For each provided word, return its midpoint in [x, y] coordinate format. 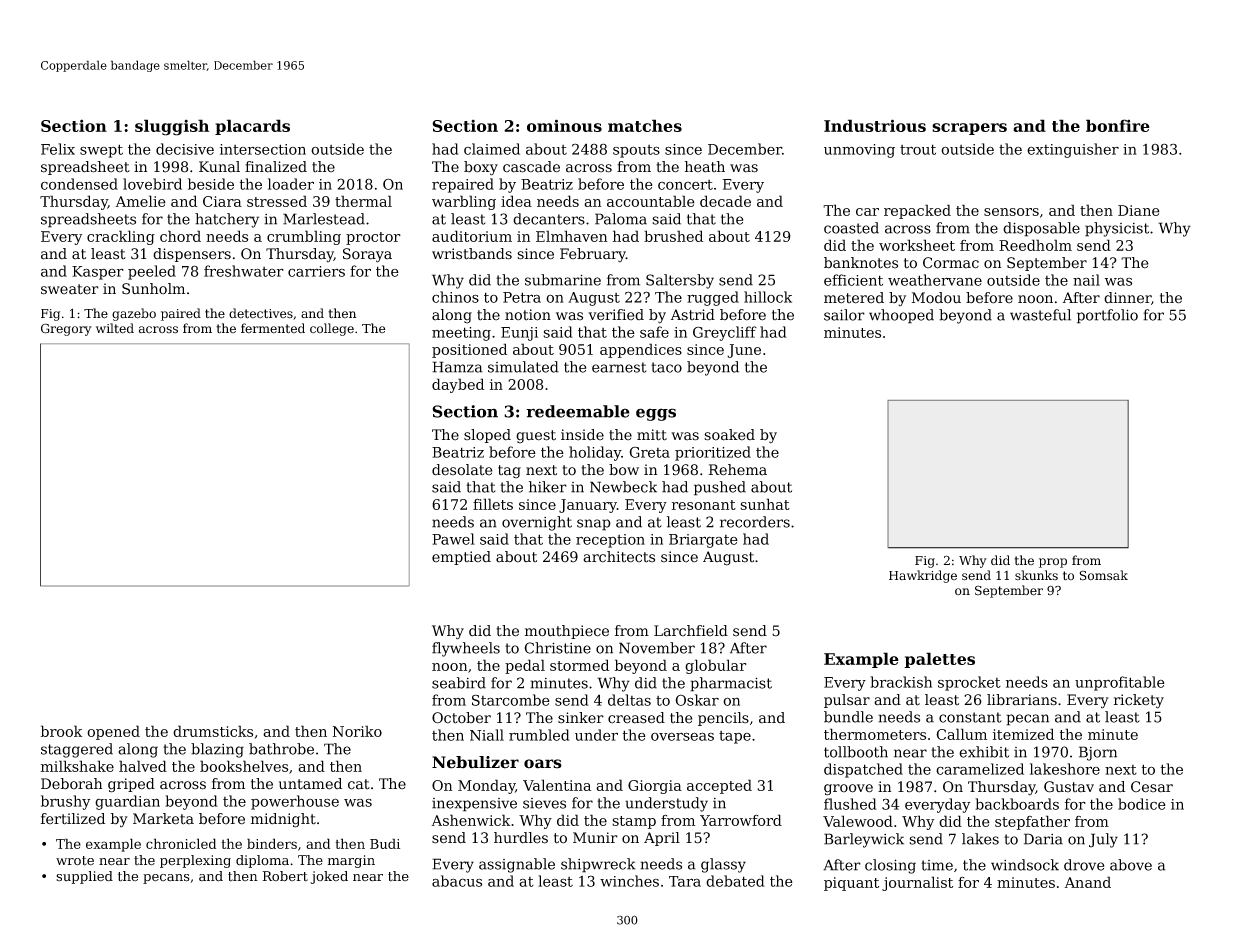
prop [1053, 563]
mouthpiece [567, 632]
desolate [462, 470]
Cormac [951, 263]
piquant [851, 884]
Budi [385, 843]
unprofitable [1120, 683]
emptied [461, 558]
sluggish [172, 127]
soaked [729, 435]
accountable [651, 201]
